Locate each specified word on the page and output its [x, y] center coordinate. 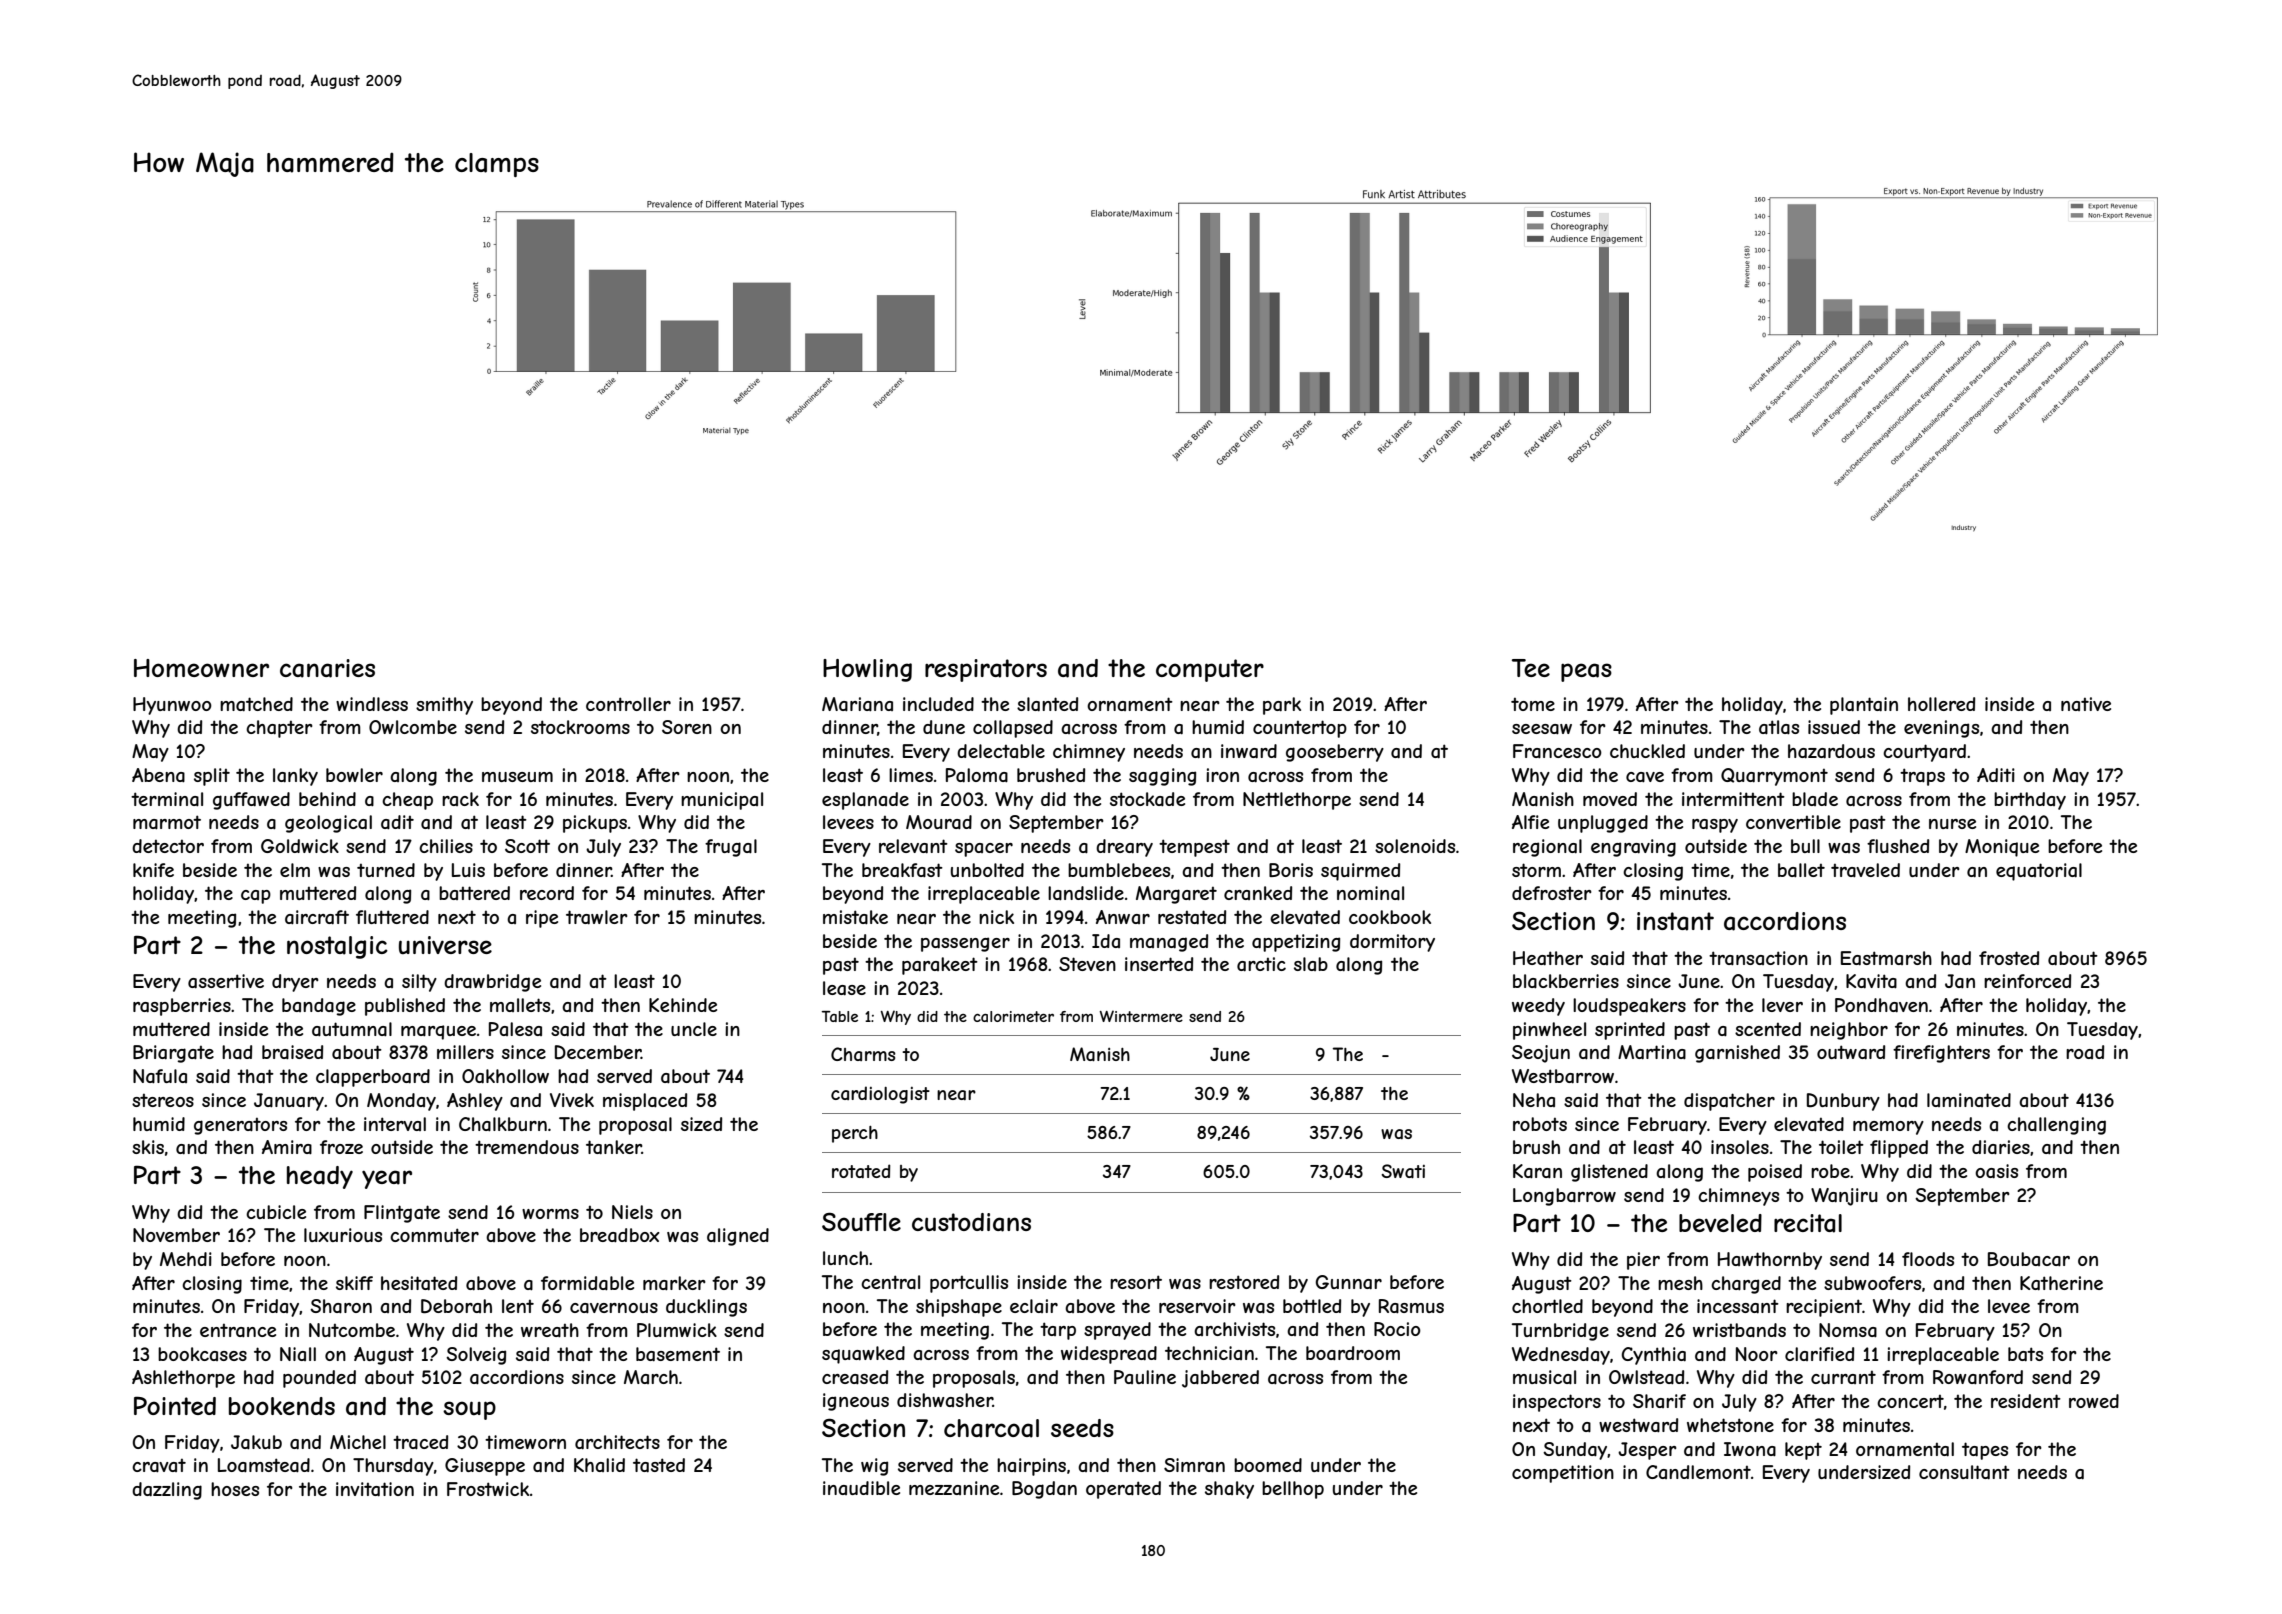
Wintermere [1141, 1016]
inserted [1159, 964]
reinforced [2027, 981]
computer [1210, 670]
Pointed [175, 1405]
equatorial [2039, 872]
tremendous [527, 1147]
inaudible [861, 1488]
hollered [1941, 704]
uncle [694, 1029]
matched [256, 704]
